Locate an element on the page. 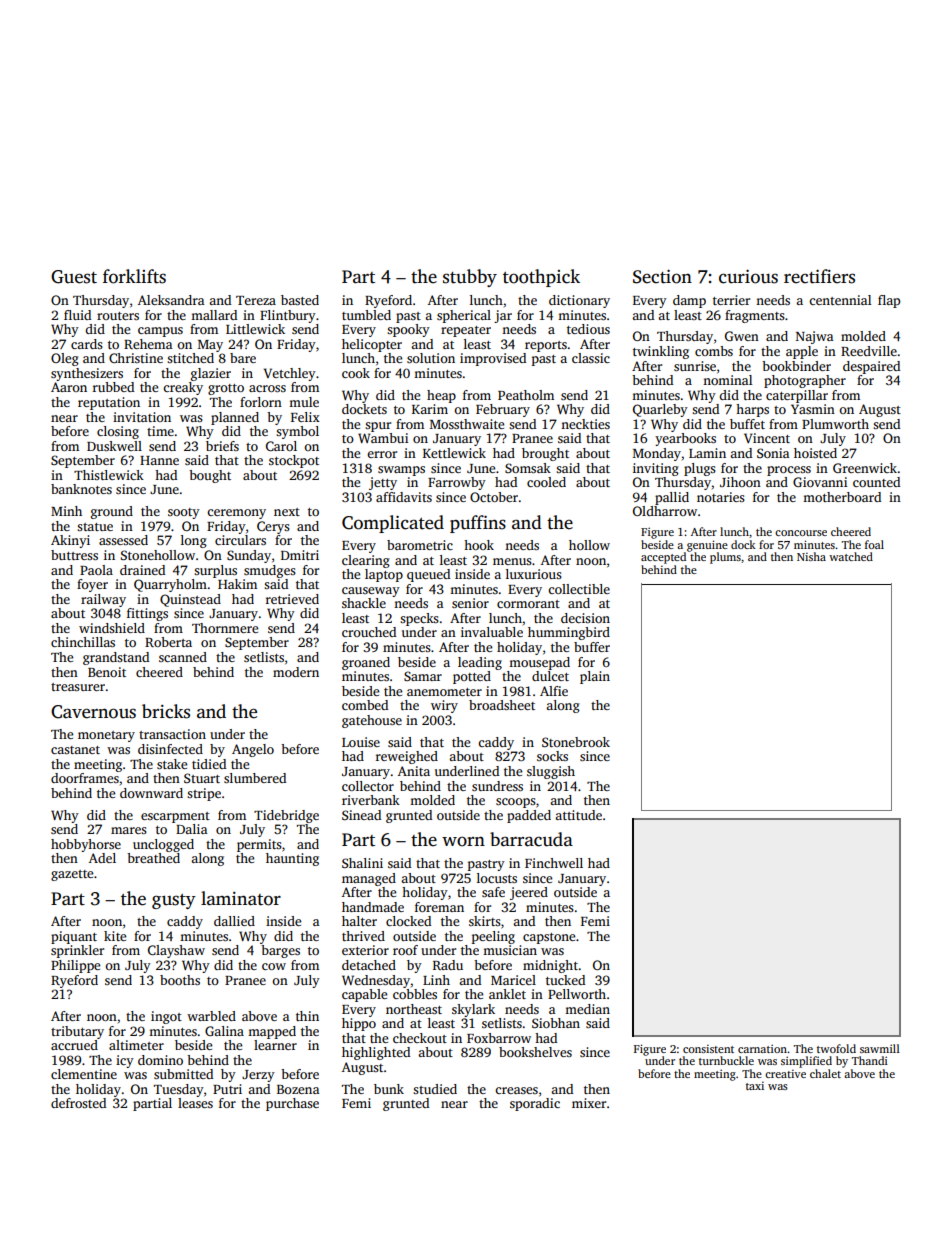  attitude is located at coordinates (578, 815).
